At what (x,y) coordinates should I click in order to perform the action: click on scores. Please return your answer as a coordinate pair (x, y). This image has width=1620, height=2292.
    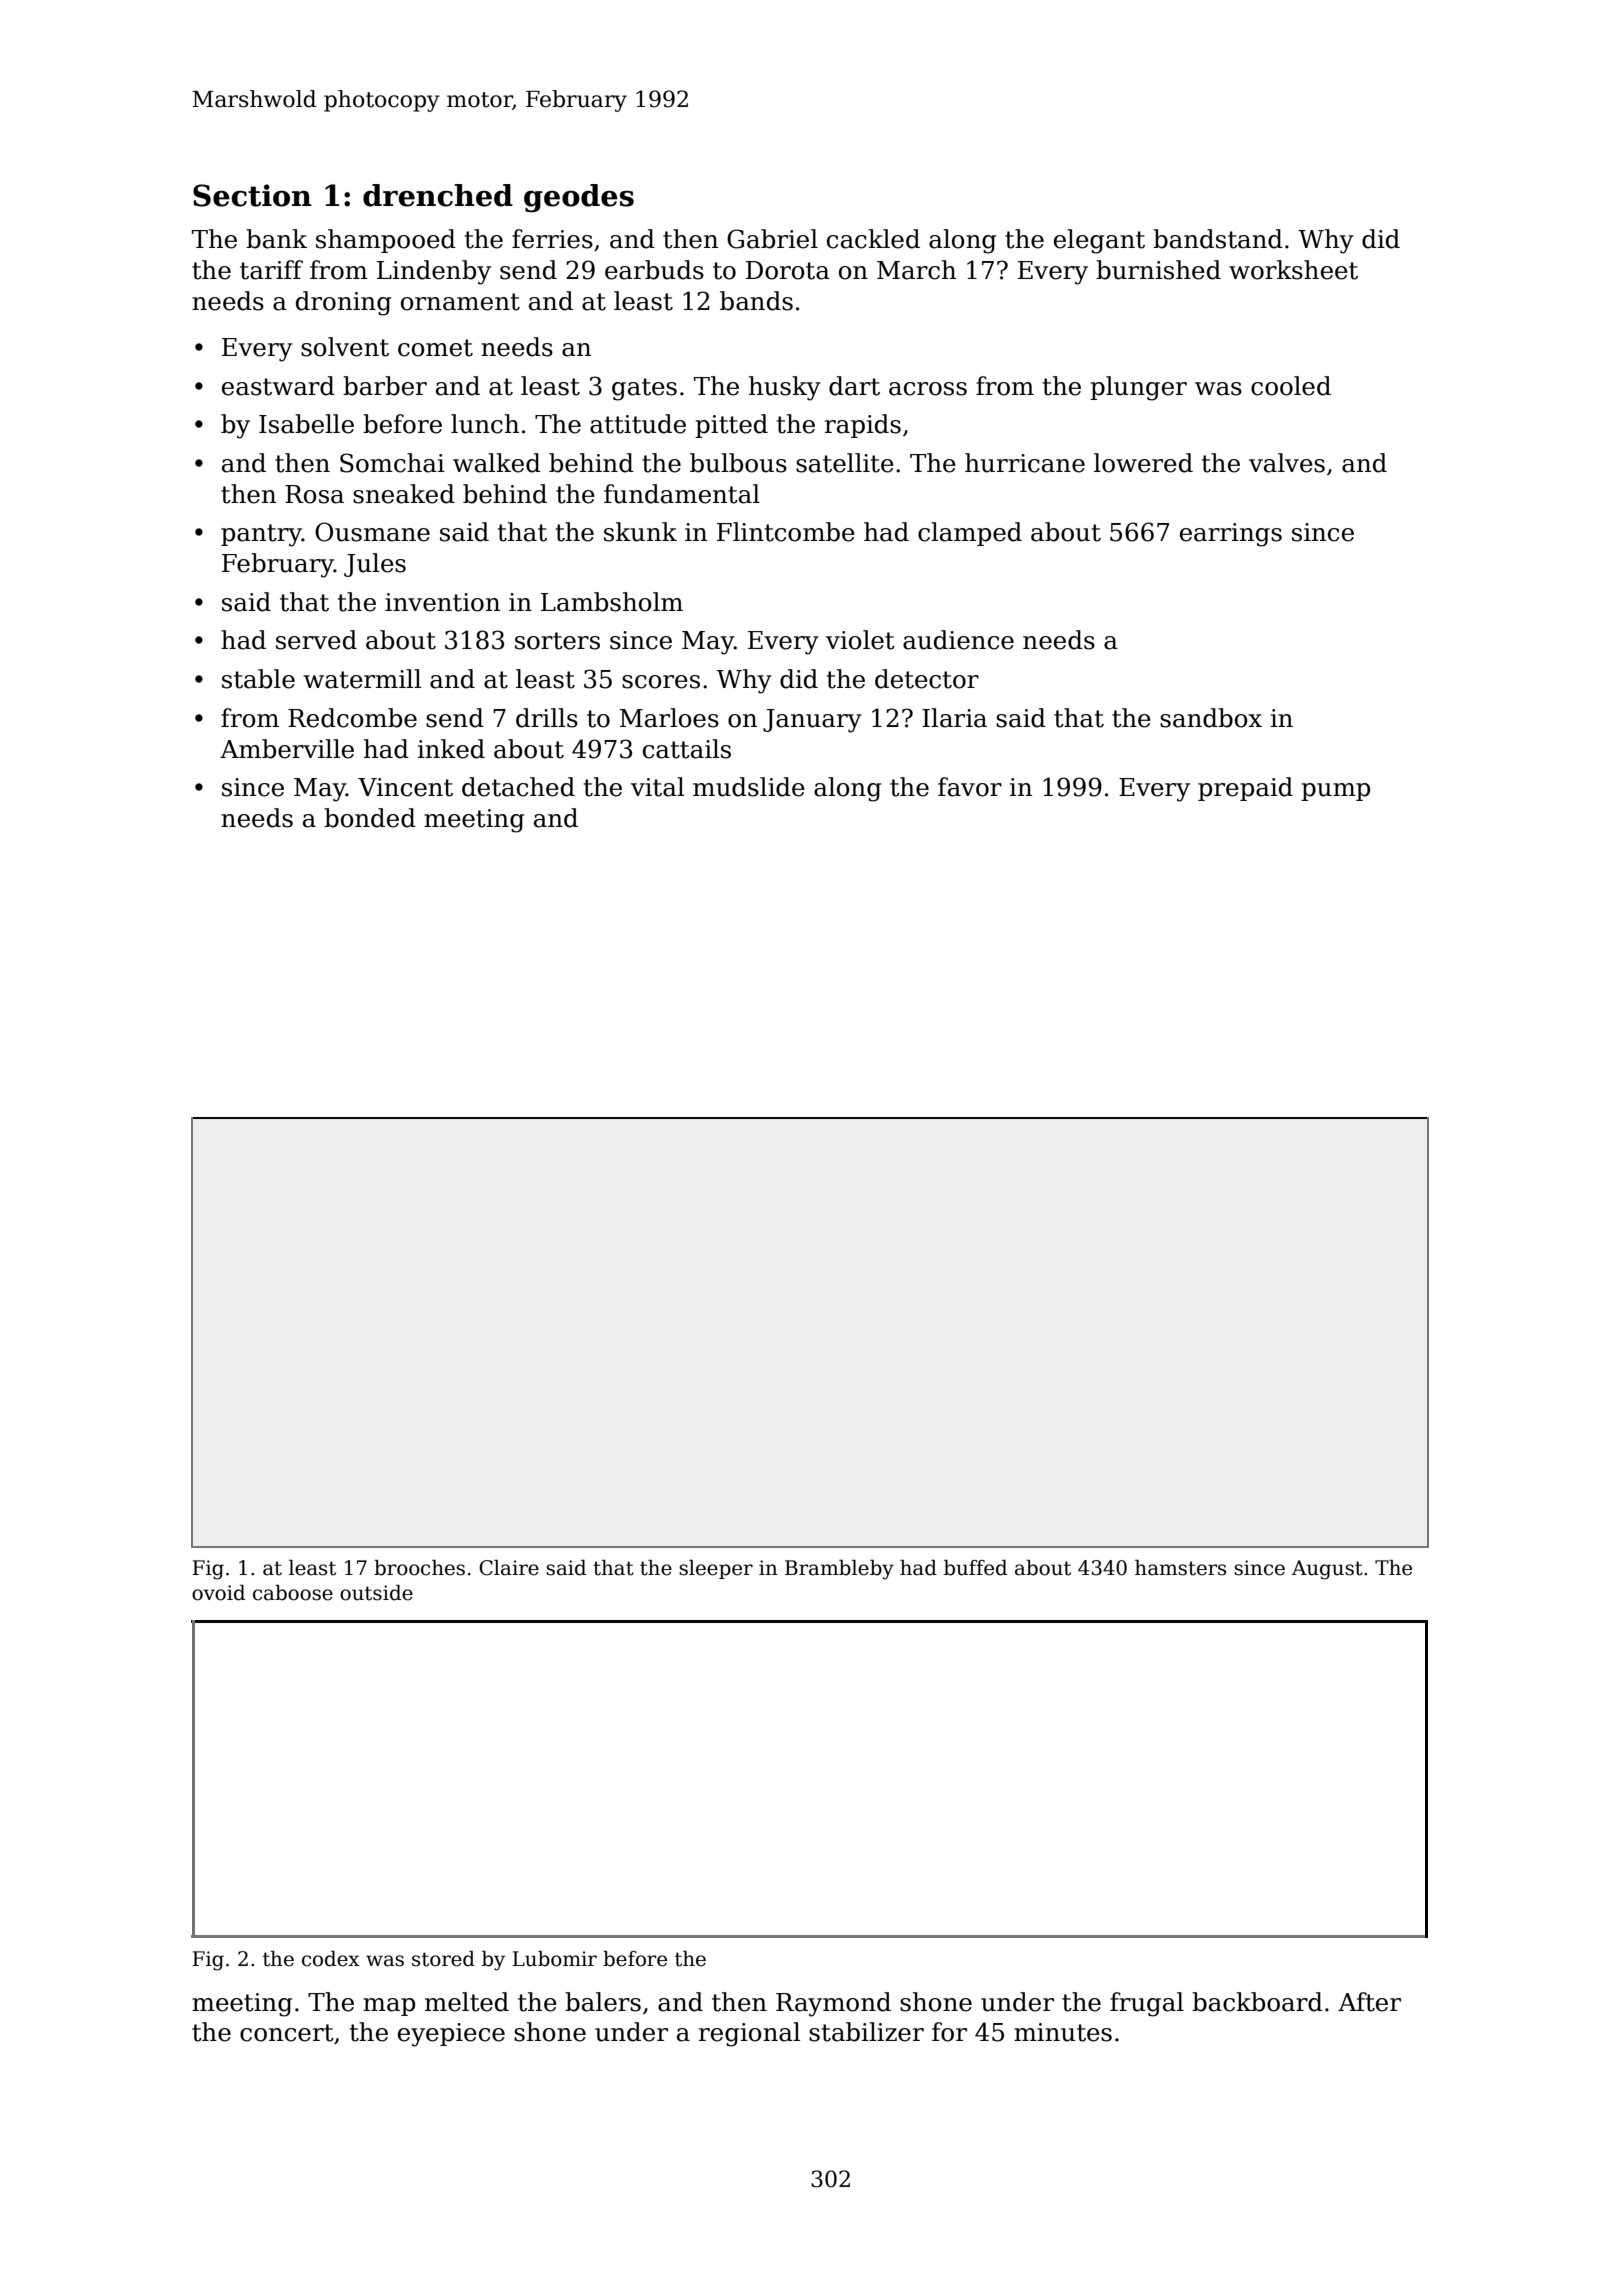
    Looking at the image, I should click on (661, 682).
